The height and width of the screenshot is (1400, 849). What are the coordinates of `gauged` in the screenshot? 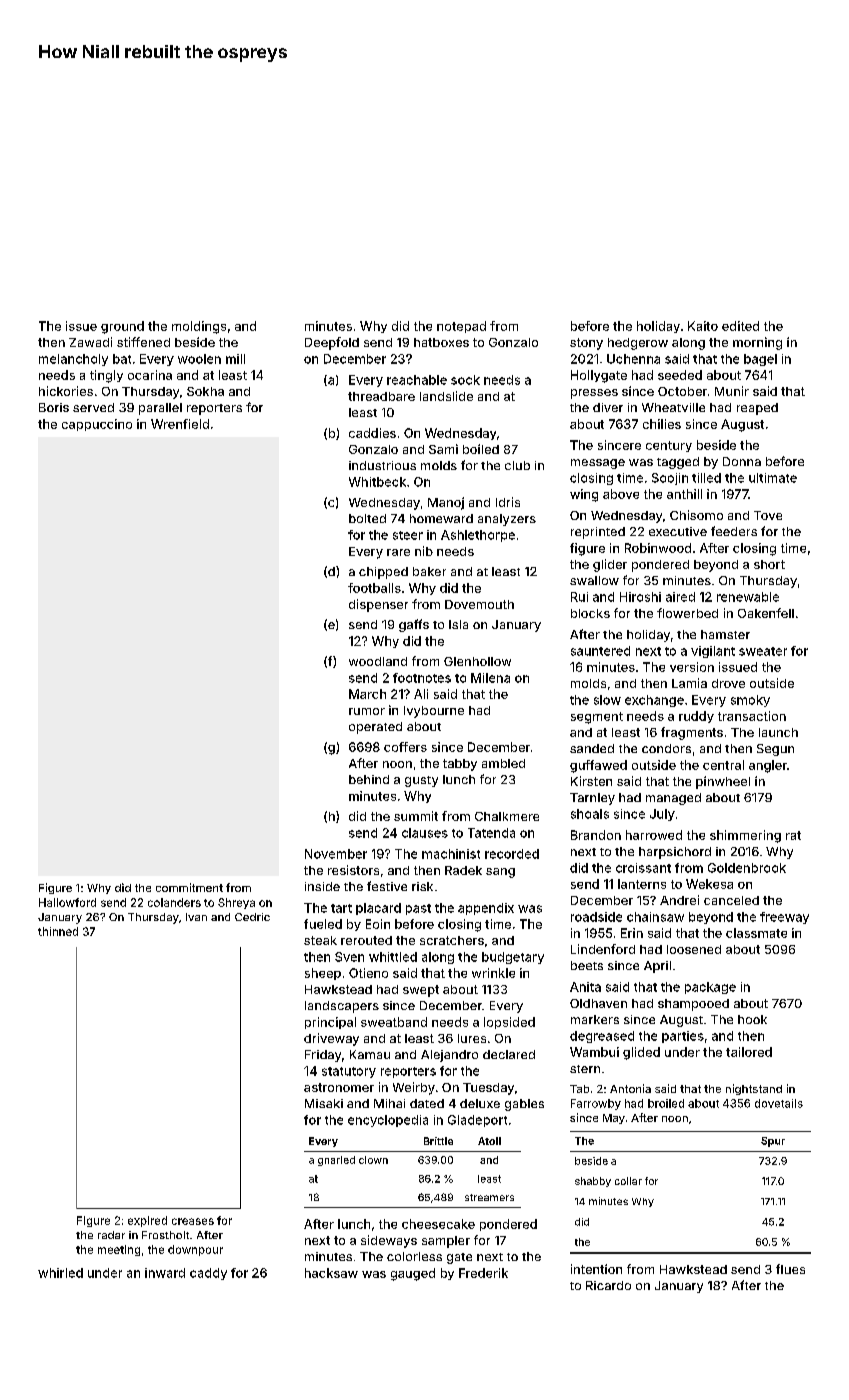 It's located at (413, 1274).
